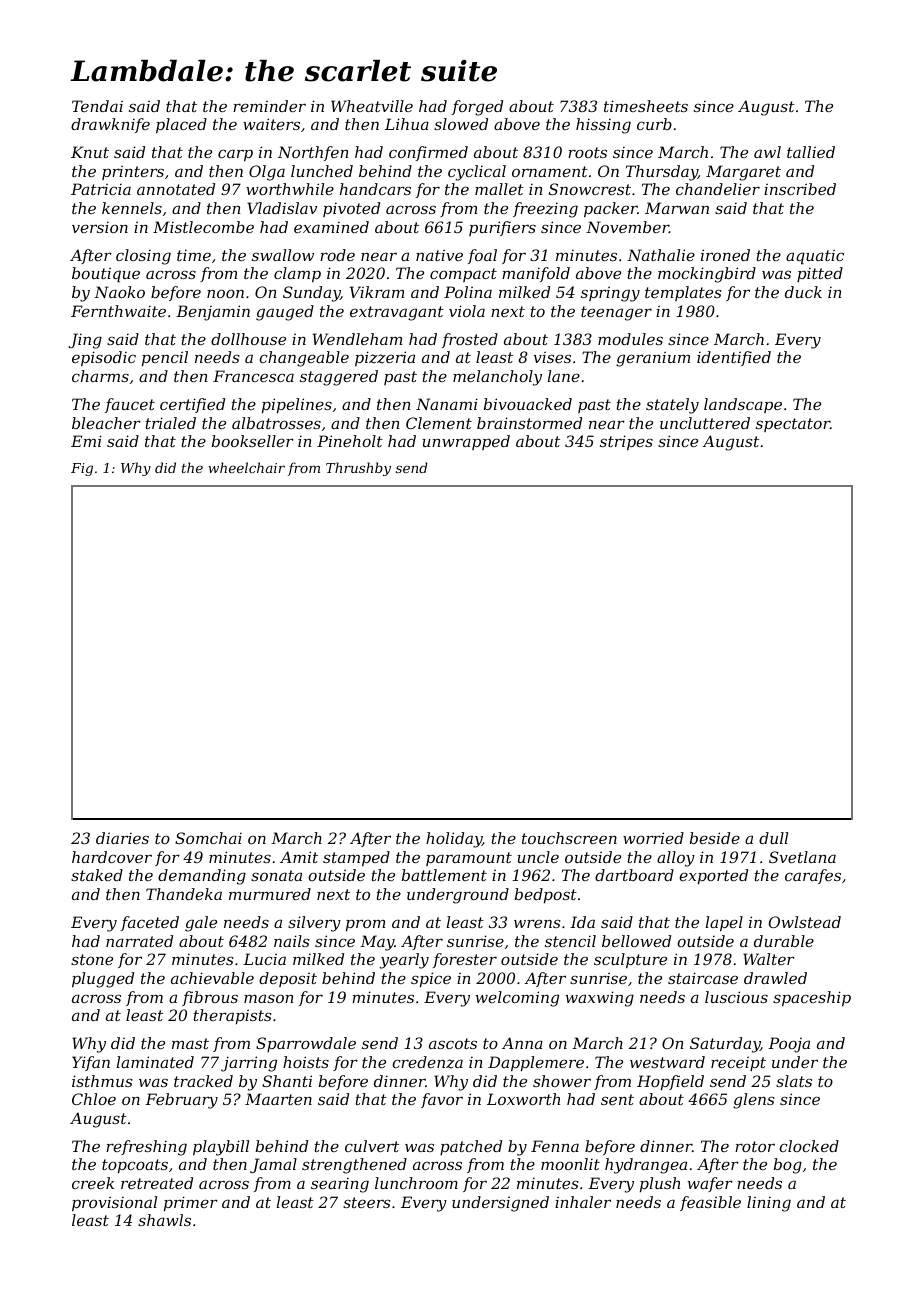 This screenshot has height=1308, width=924. What do you see at coordinates (603, 126) in the screenshot?
I see `hissing` at bounding box center [603, 126].
